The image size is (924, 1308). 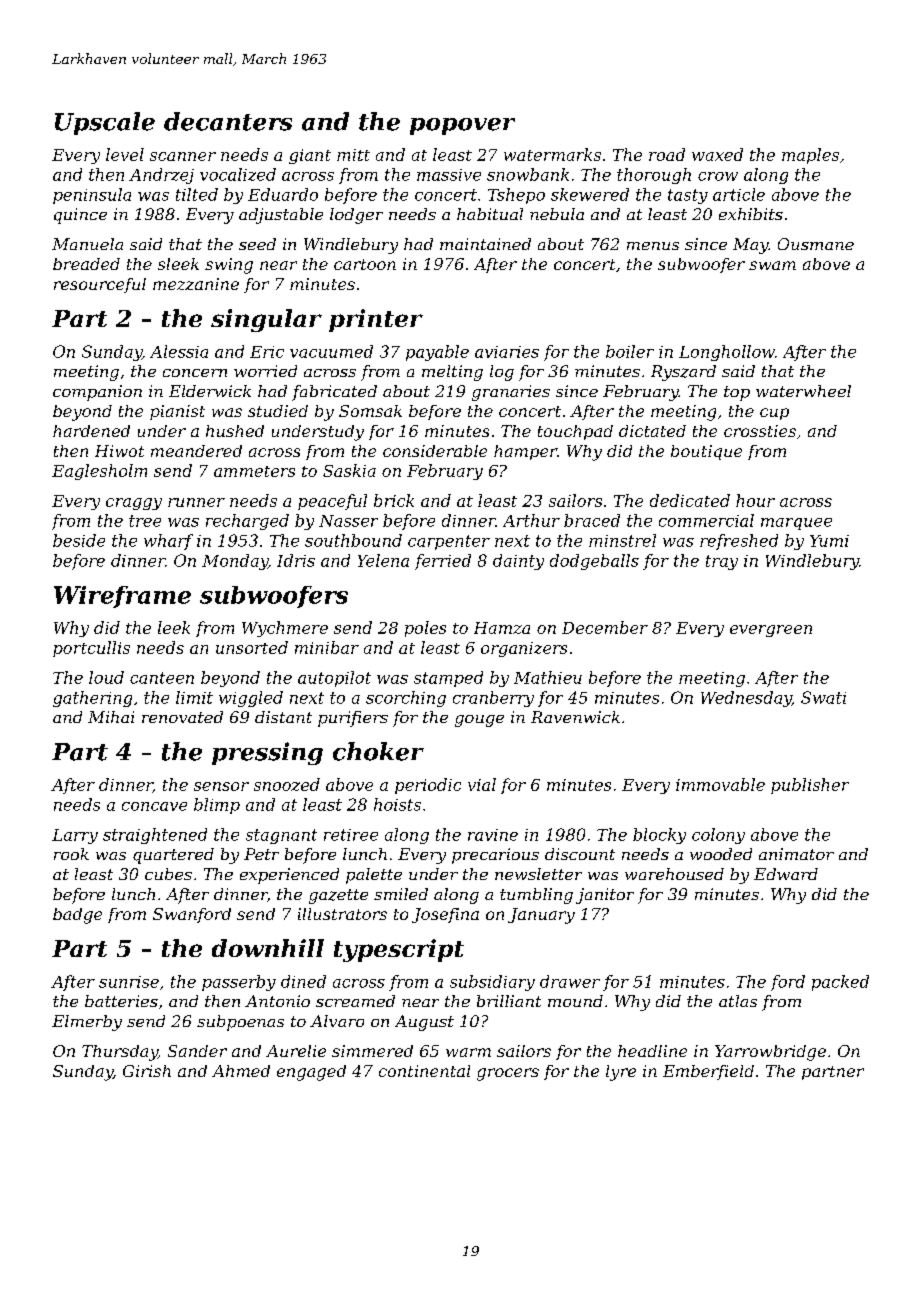 I want to click on road, so click(x=667, y=154).
